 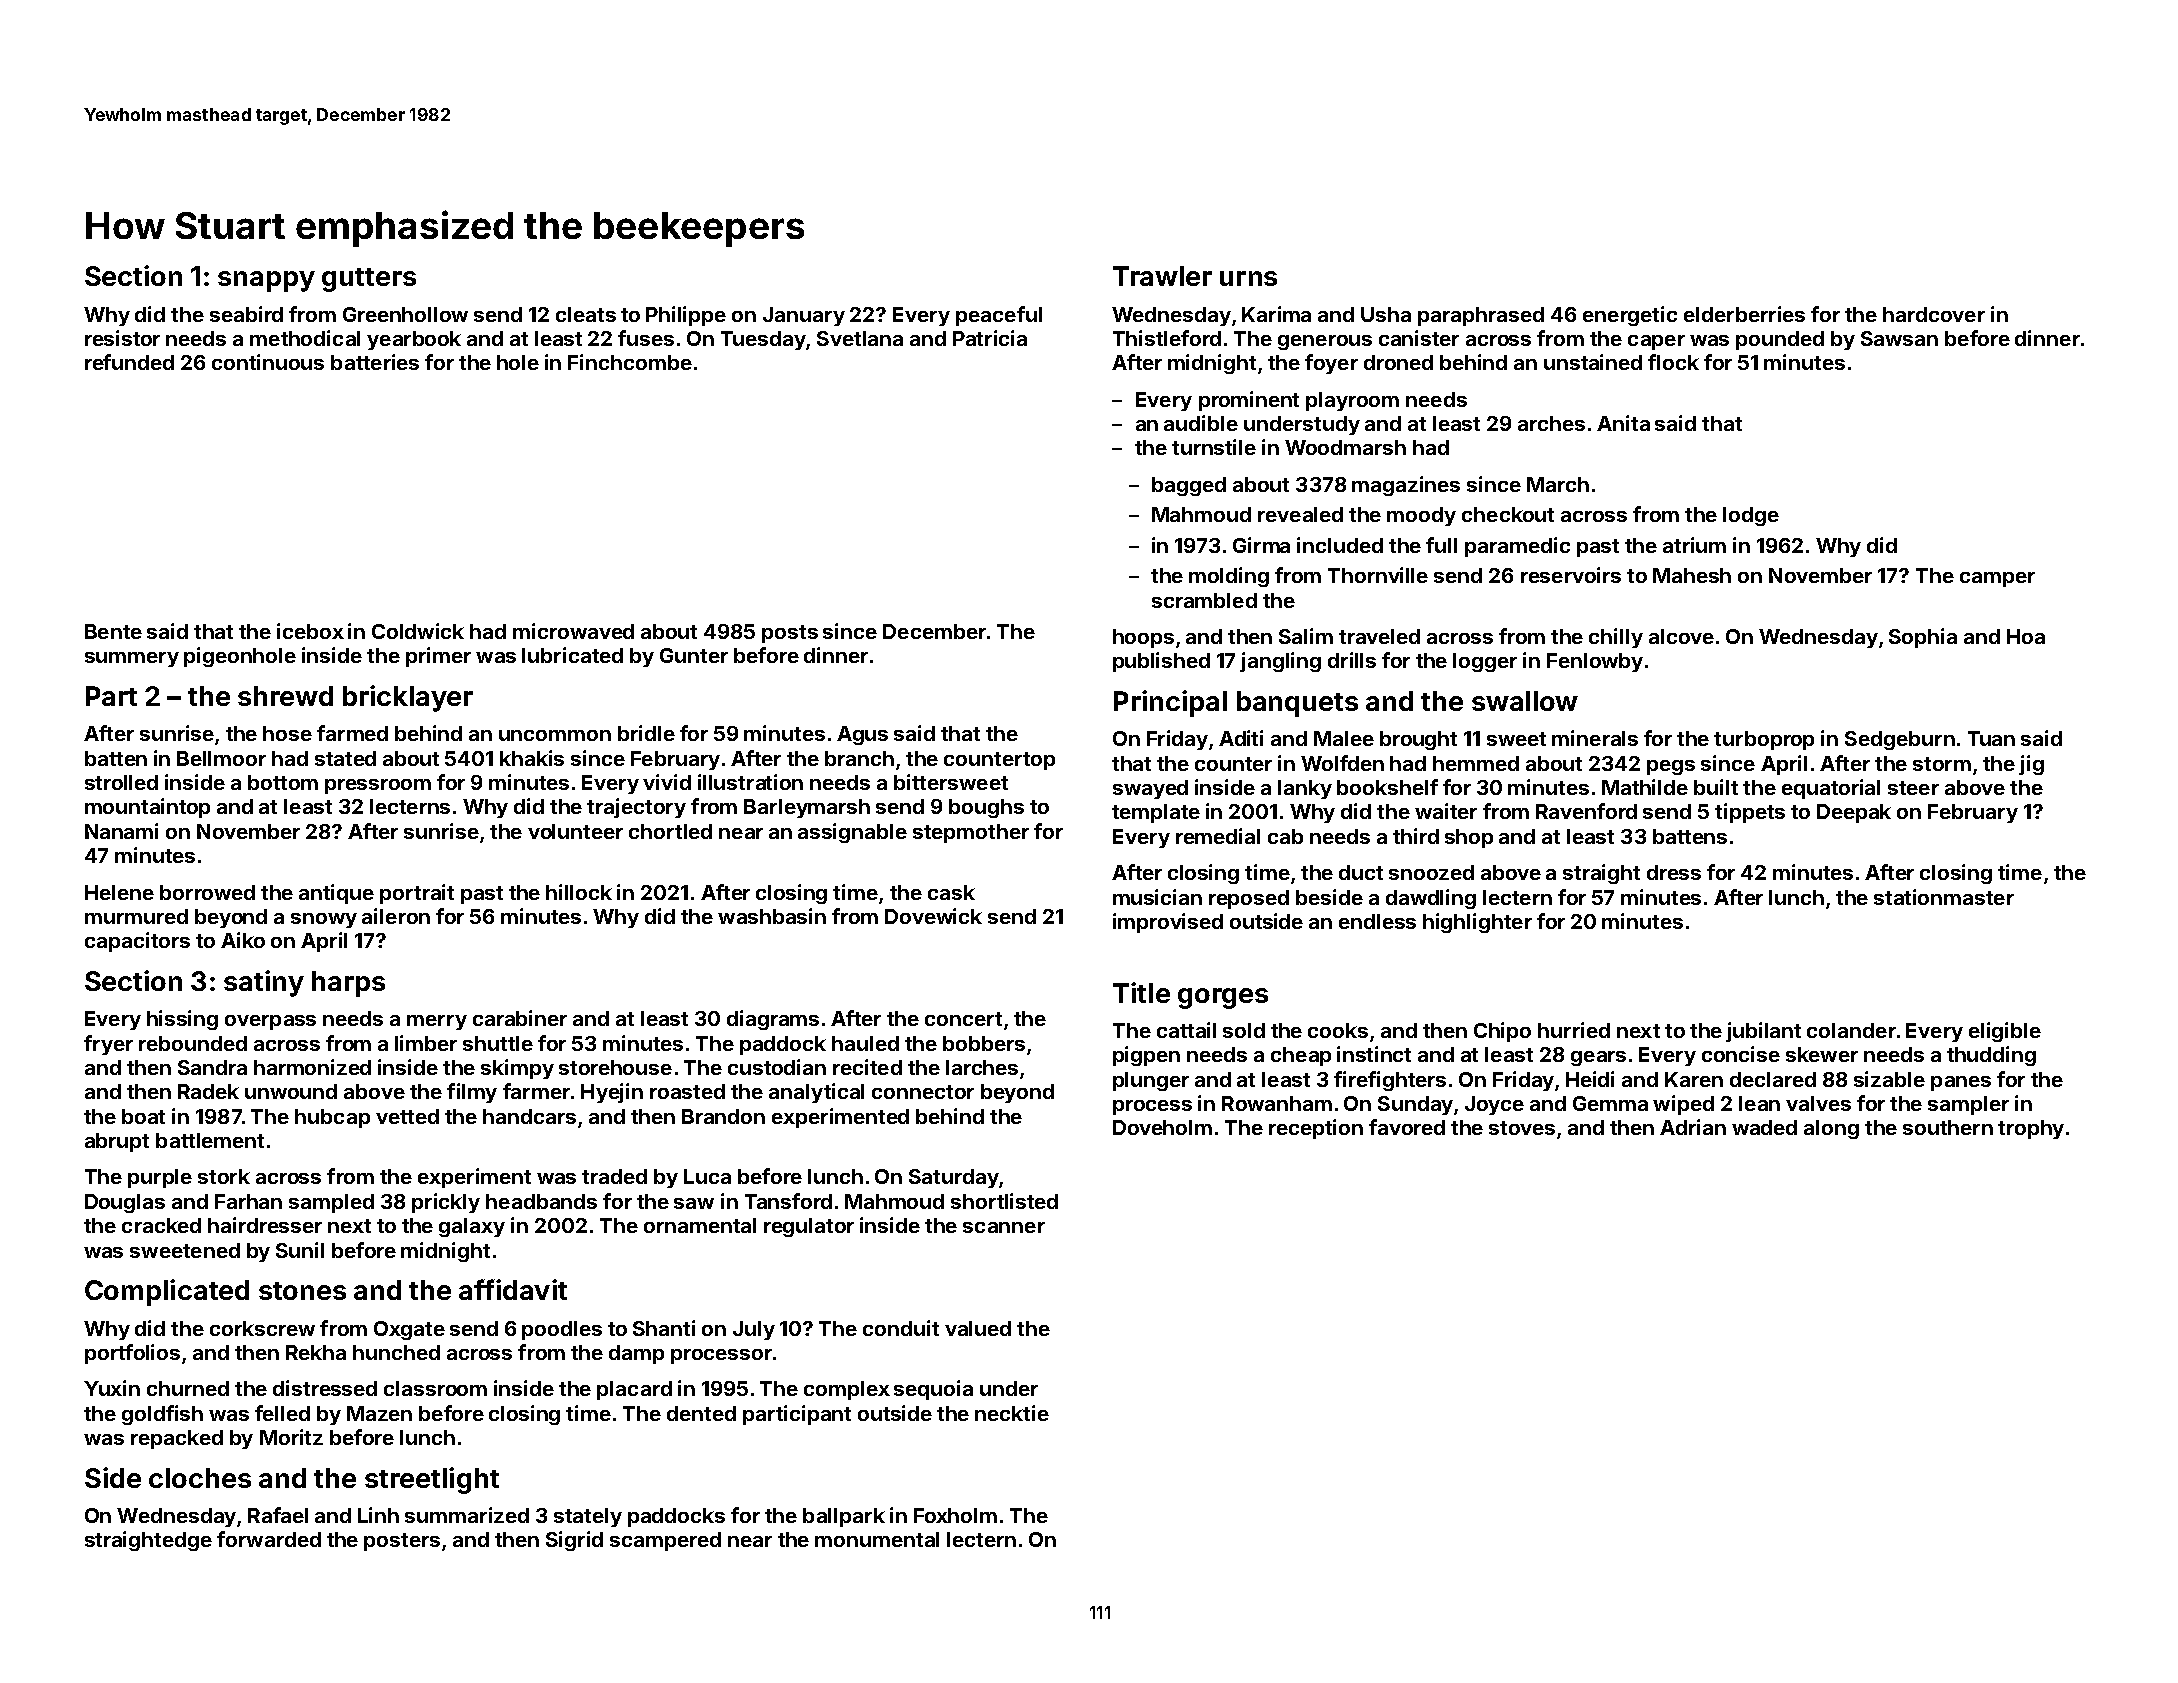 What do you see at coordinates (129, 362) in the screenshot?
I see `refunded` at bounding box center [129, 362].
